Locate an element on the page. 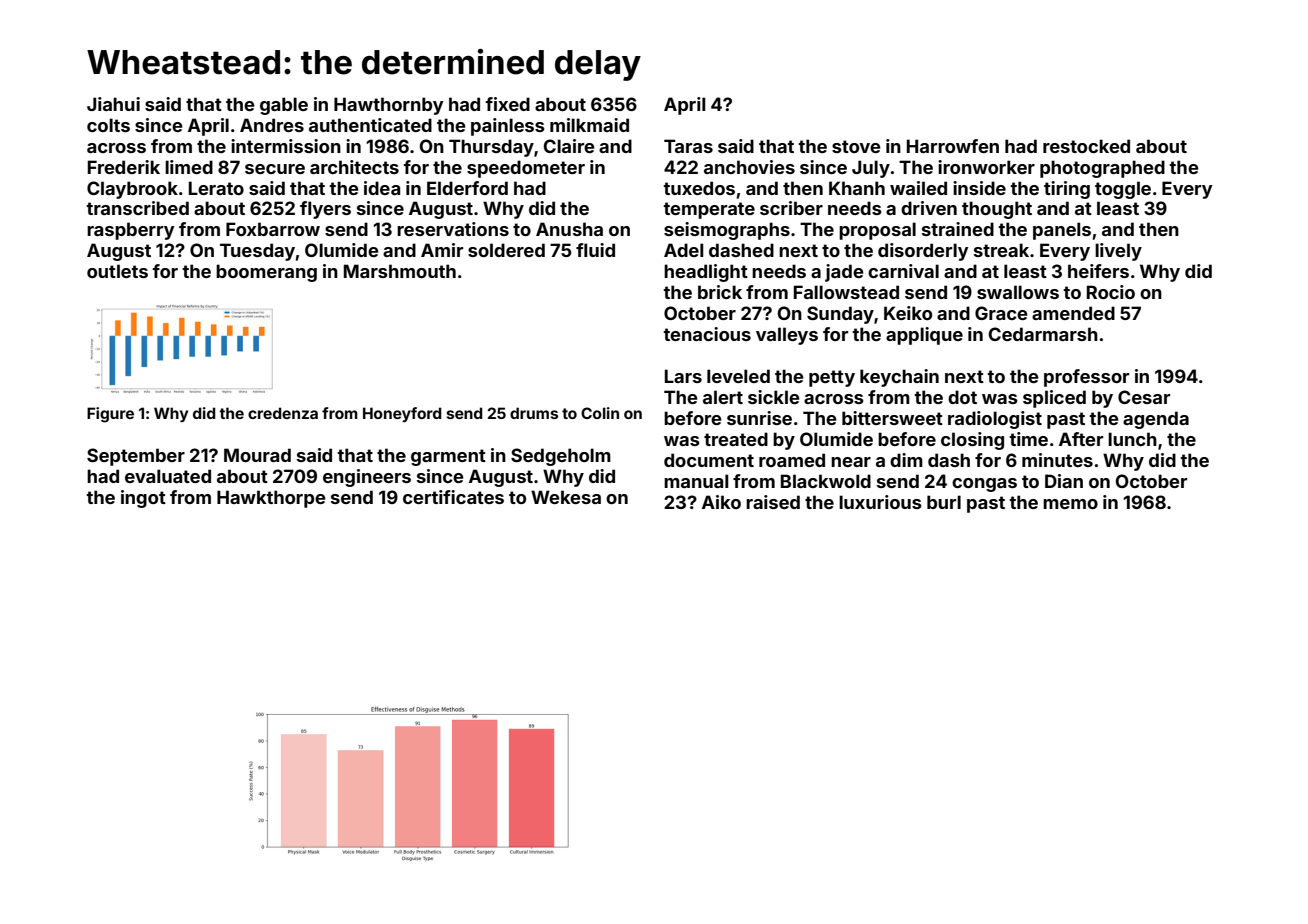 Image resolution: width=1308 pixels, height=924 pixels. toggle is located at coordinates (1123, 190).
